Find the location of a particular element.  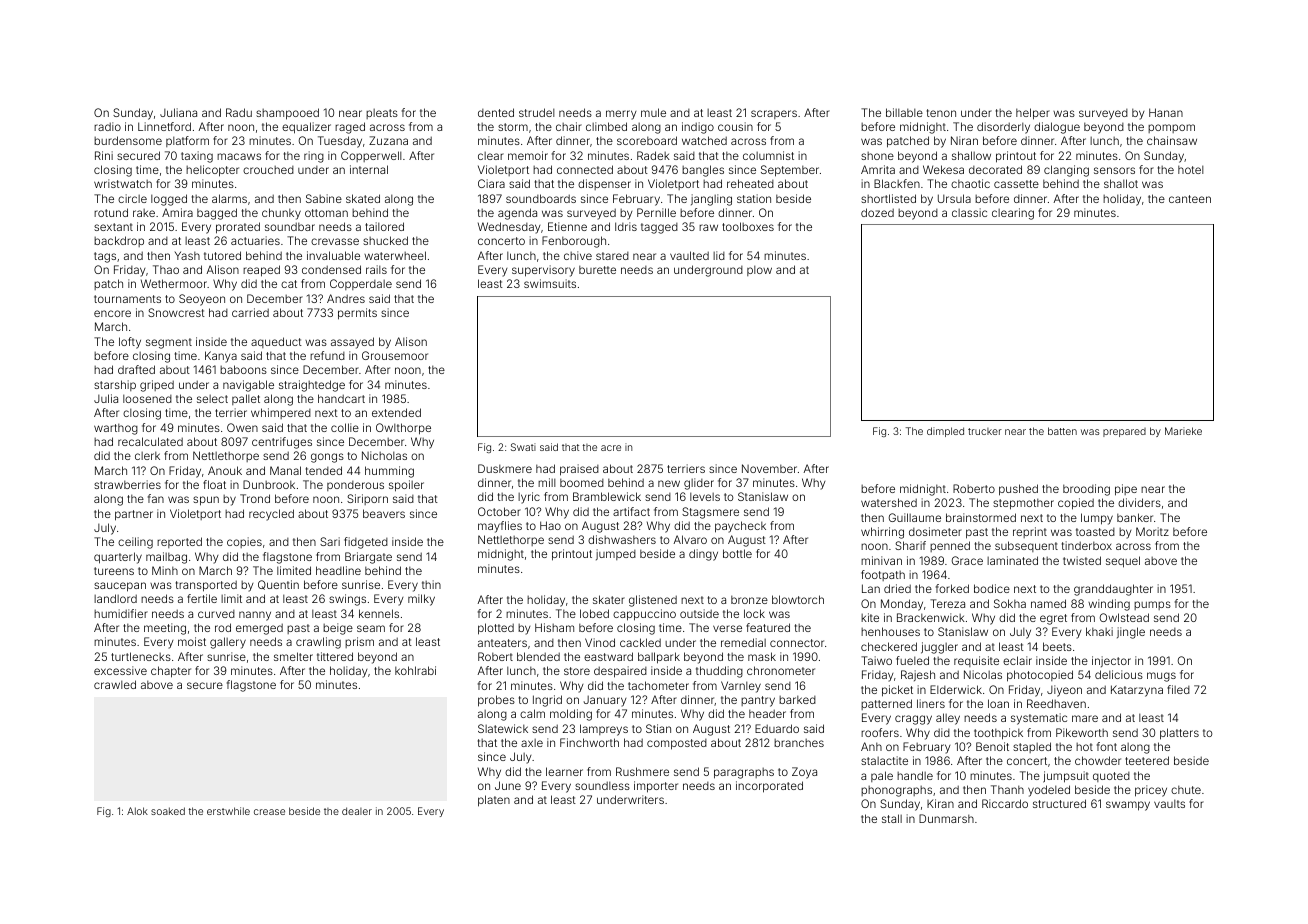

importer is located at coordinates (656, 787).
